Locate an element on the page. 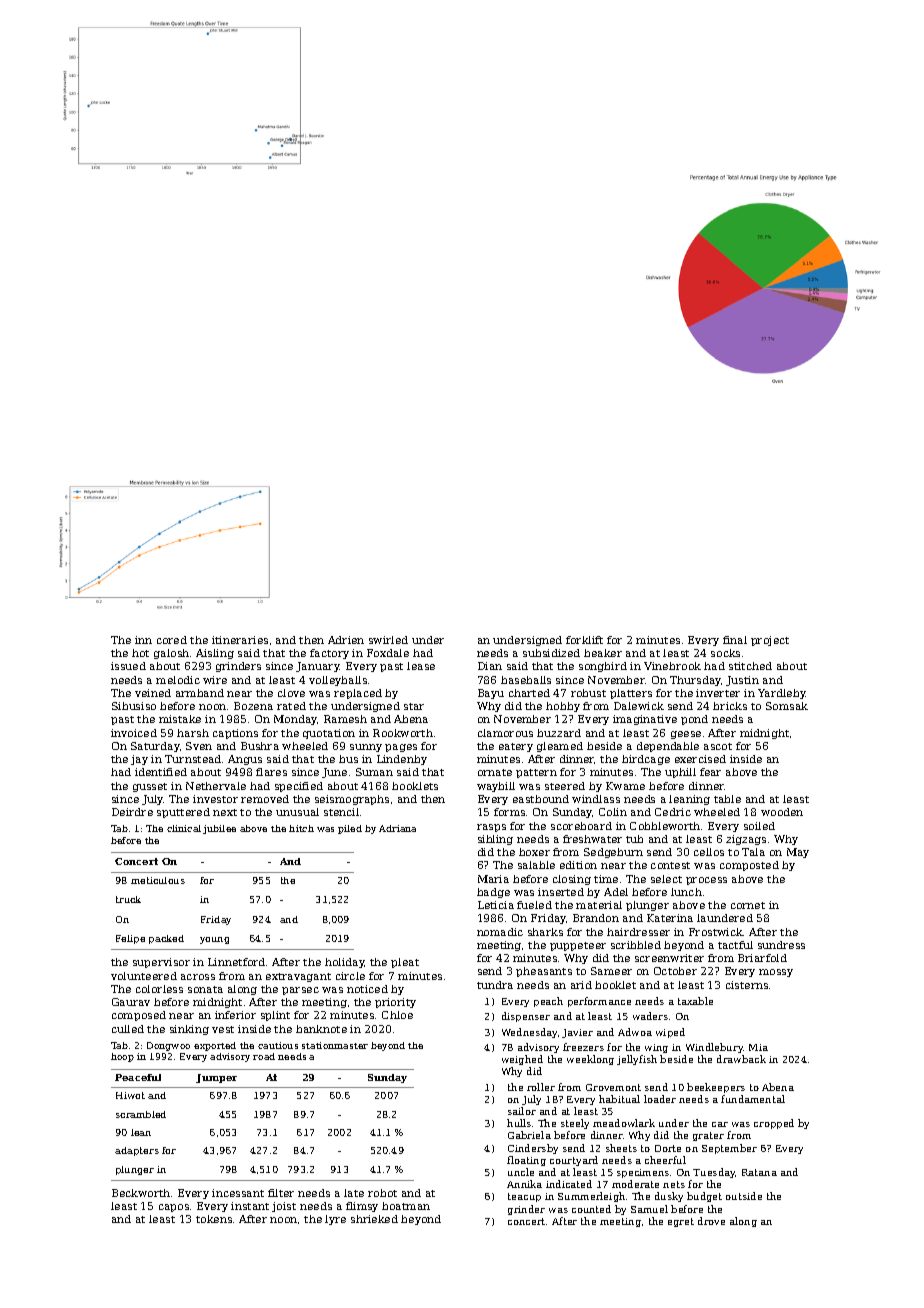  cornet is located at coordinates (748, 905).
